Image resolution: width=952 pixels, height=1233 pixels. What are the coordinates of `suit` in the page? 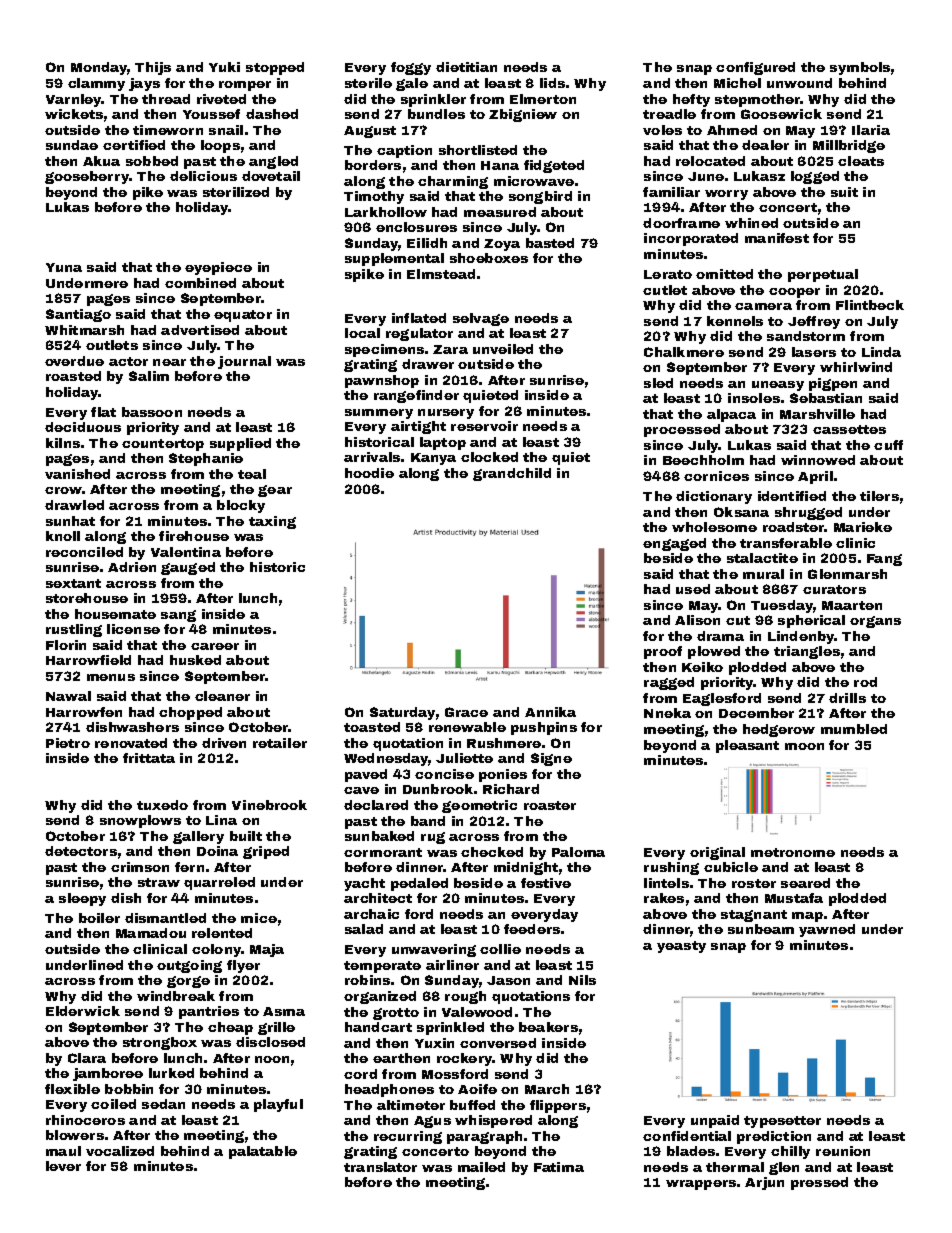 It's located at (844, 192).
